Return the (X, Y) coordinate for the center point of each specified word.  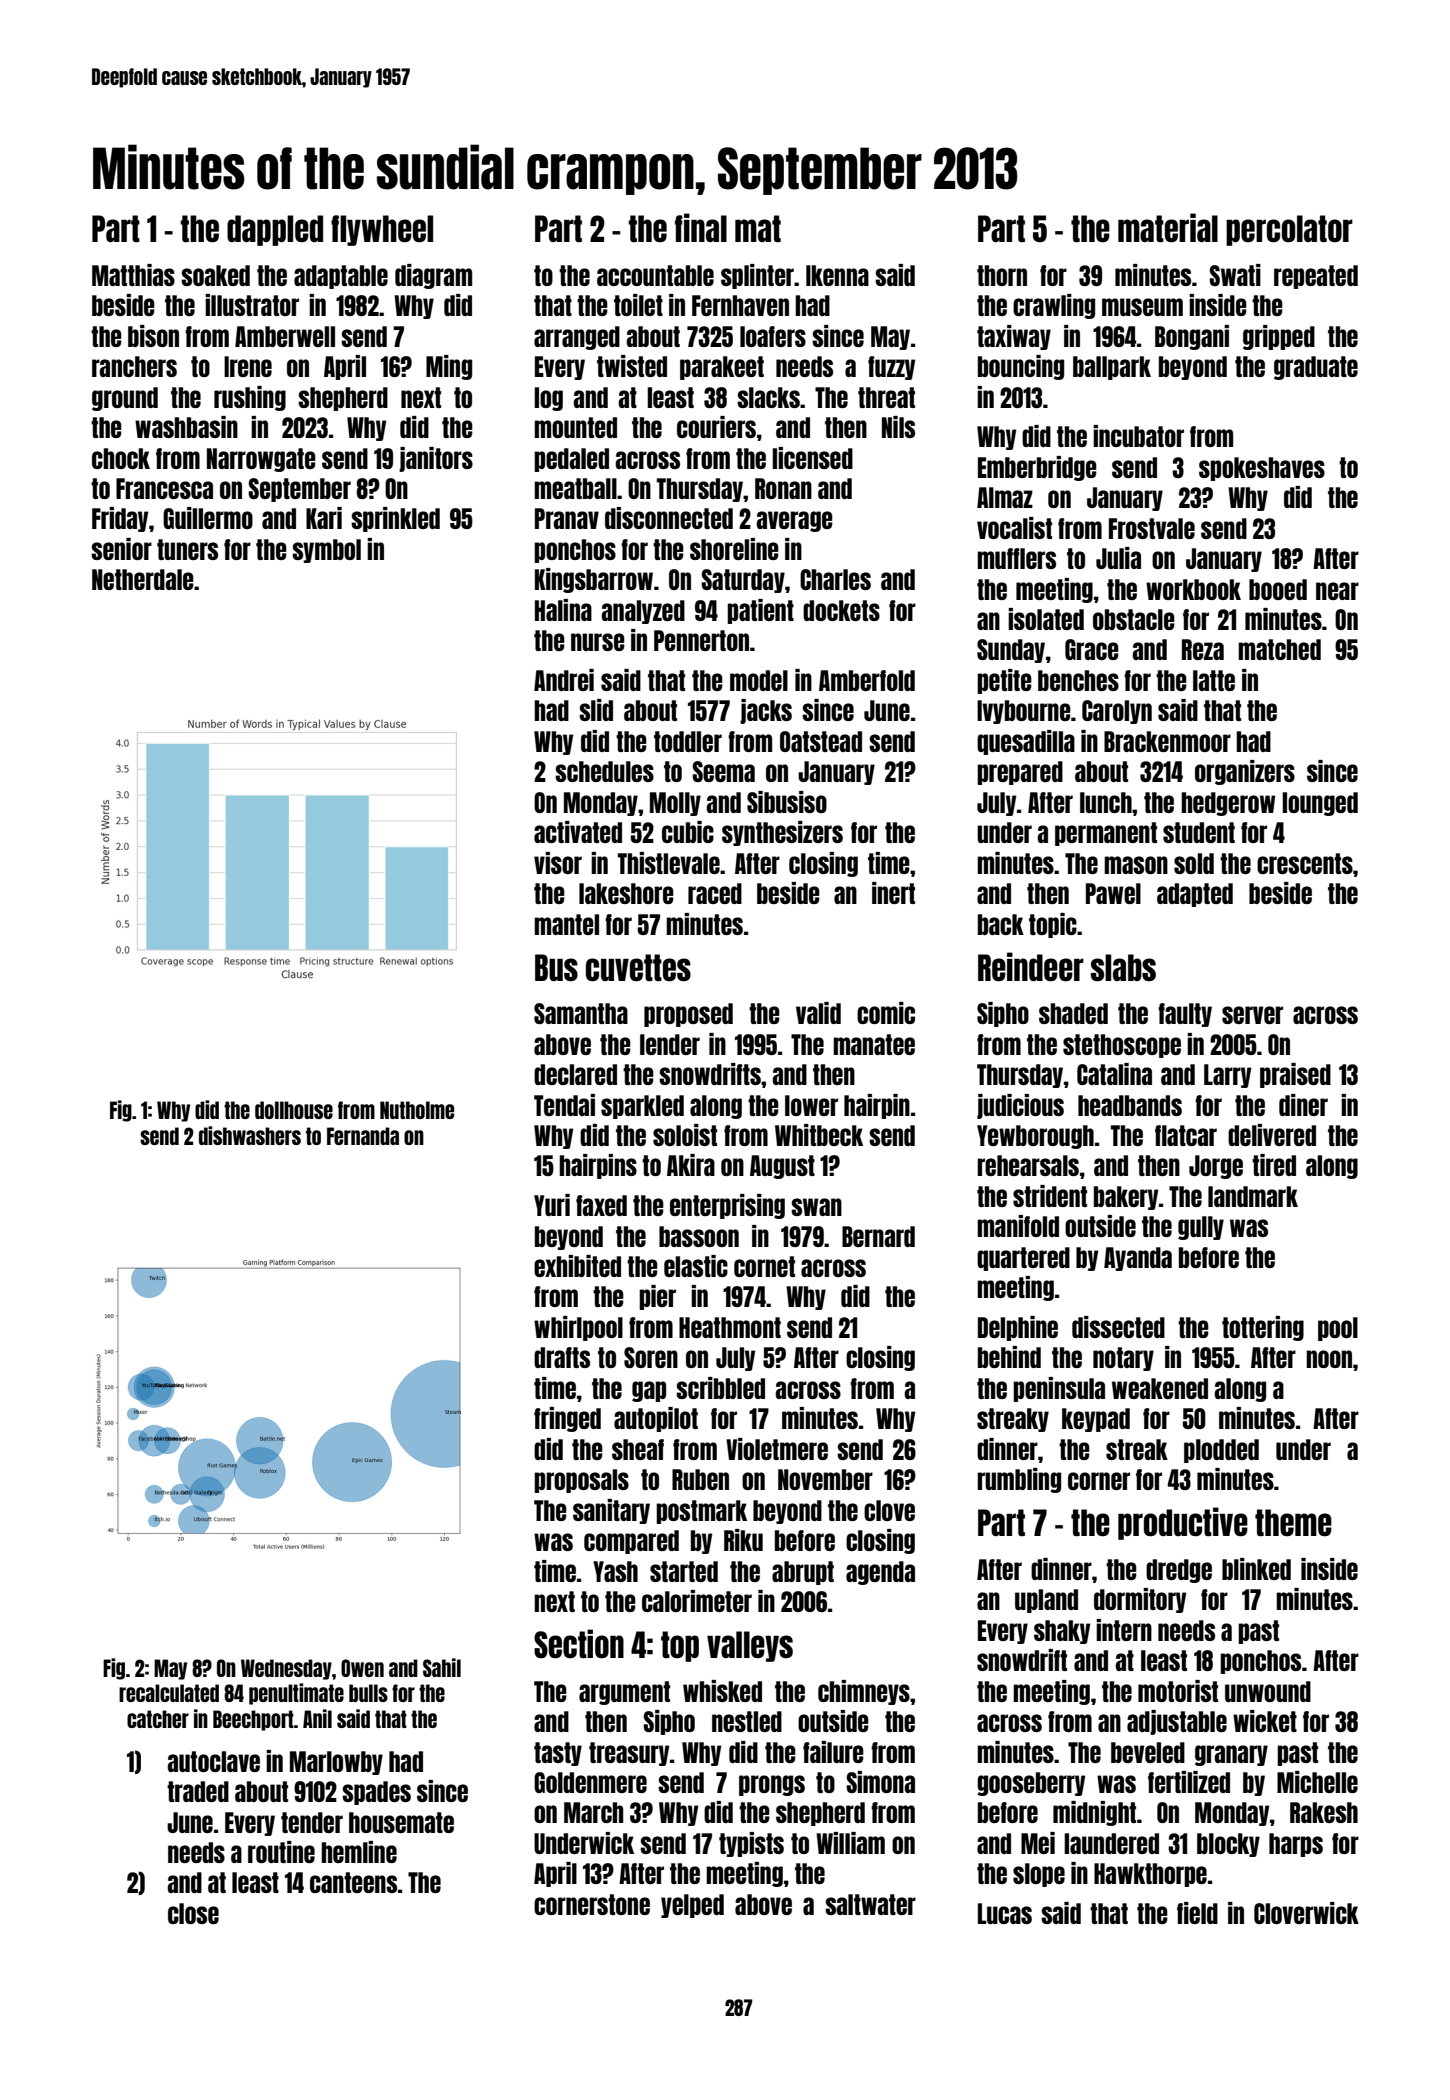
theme (1293, 1522)
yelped (692, 1906)
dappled (275, 230)
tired (1274, 1165)
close (193, 1913)
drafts (562, 1357)
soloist (685, 1135)
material (1168, 227)
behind (1009, 1357)
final (701, 227)
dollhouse (294, 1110)
